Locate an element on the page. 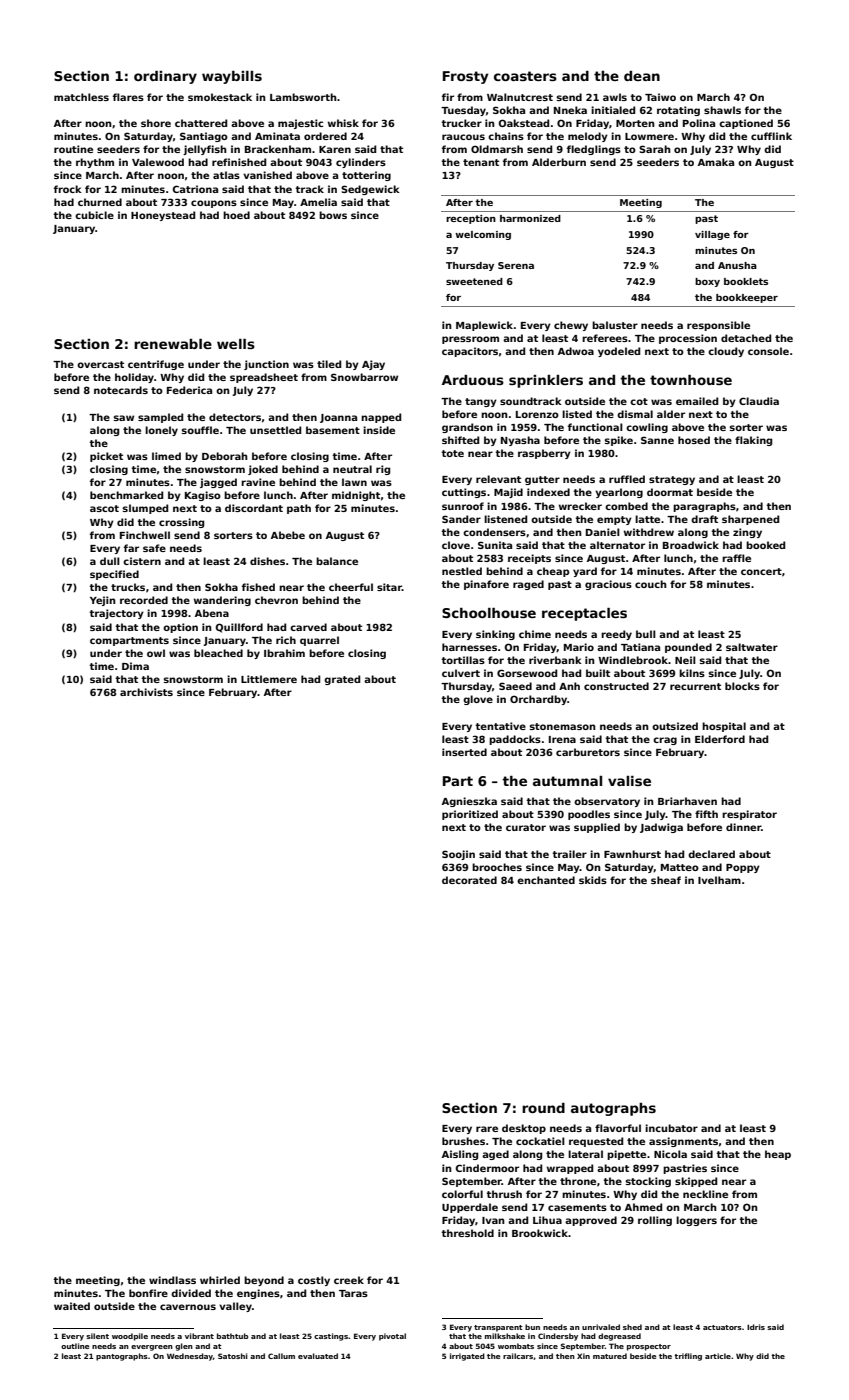 Image resolution: width=849 pixels, height=1400 pixels. Idris is located at coordinates (756, 1327).
